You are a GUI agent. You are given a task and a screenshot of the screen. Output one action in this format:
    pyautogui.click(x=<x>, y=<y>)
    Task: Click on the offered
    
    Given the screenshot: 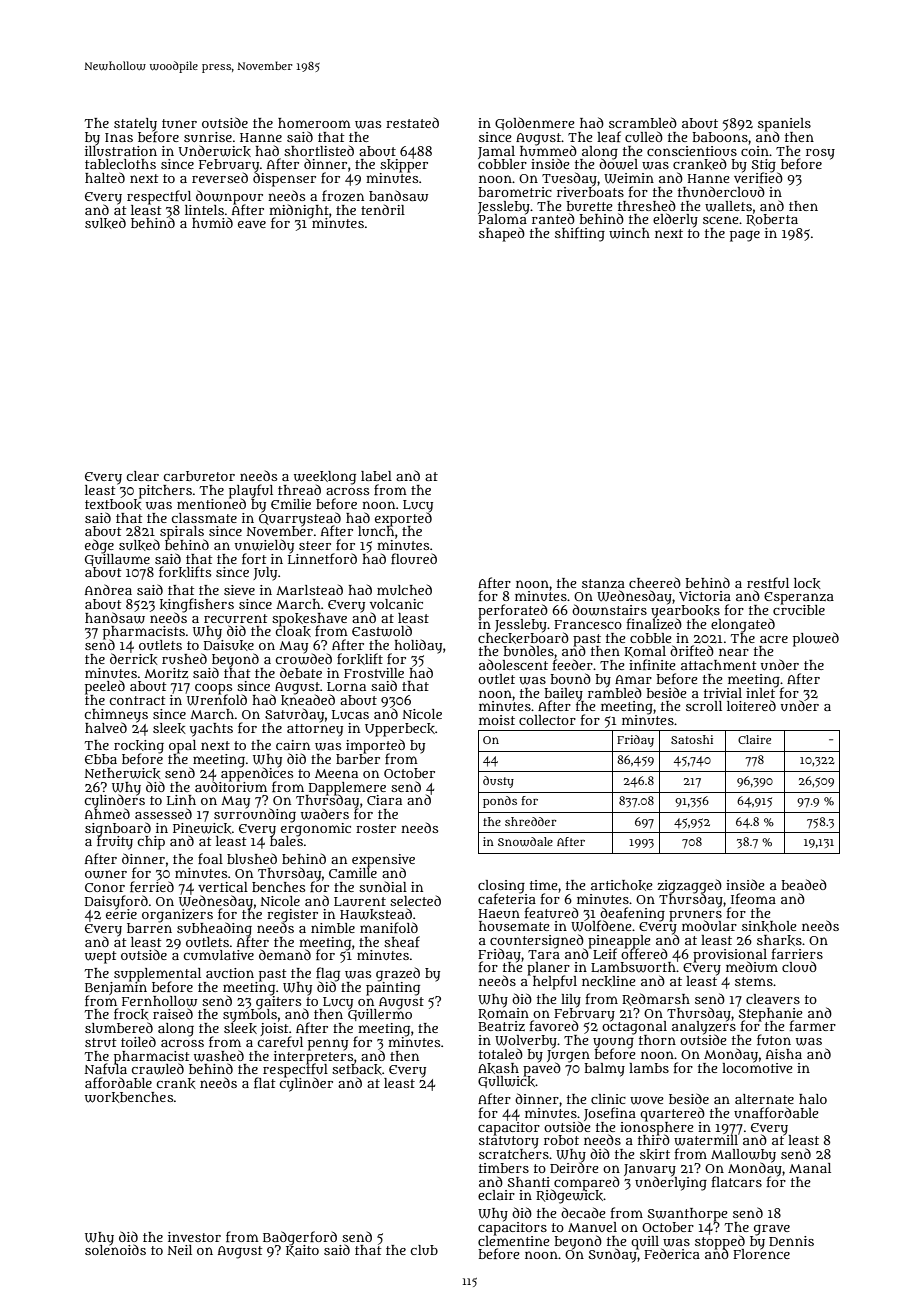 What is the action you would take?
    pyautogui.click(x=644, y=953)
